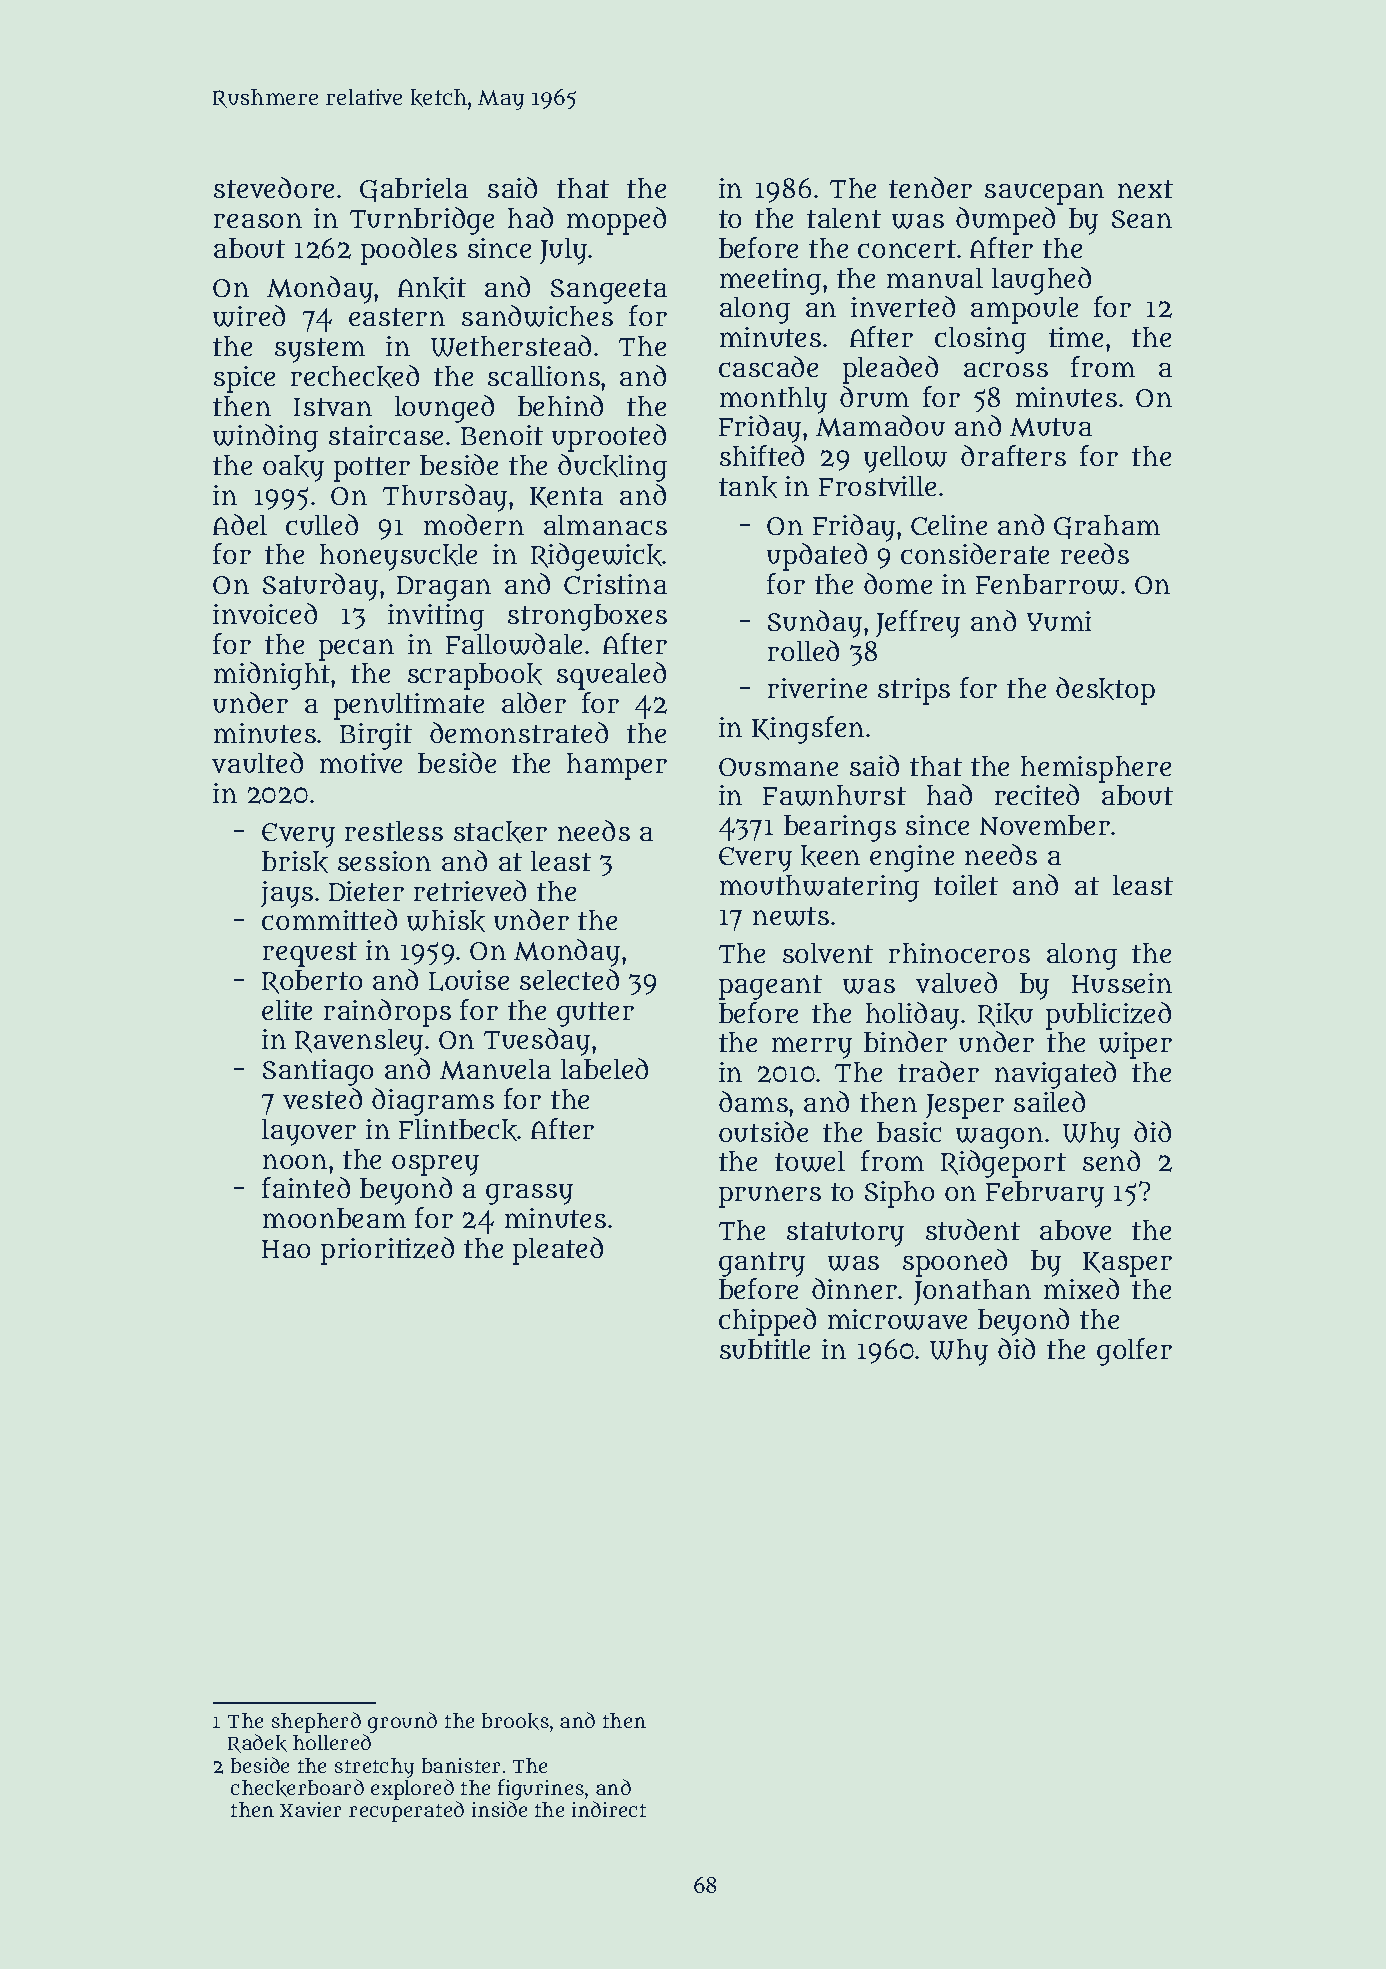 Image resolution: width=1386 pixels, height=1969 pixels. What do you see at coordinates (409, 251) in the image?
I see `poodles` at bounding box center [409, 251].
